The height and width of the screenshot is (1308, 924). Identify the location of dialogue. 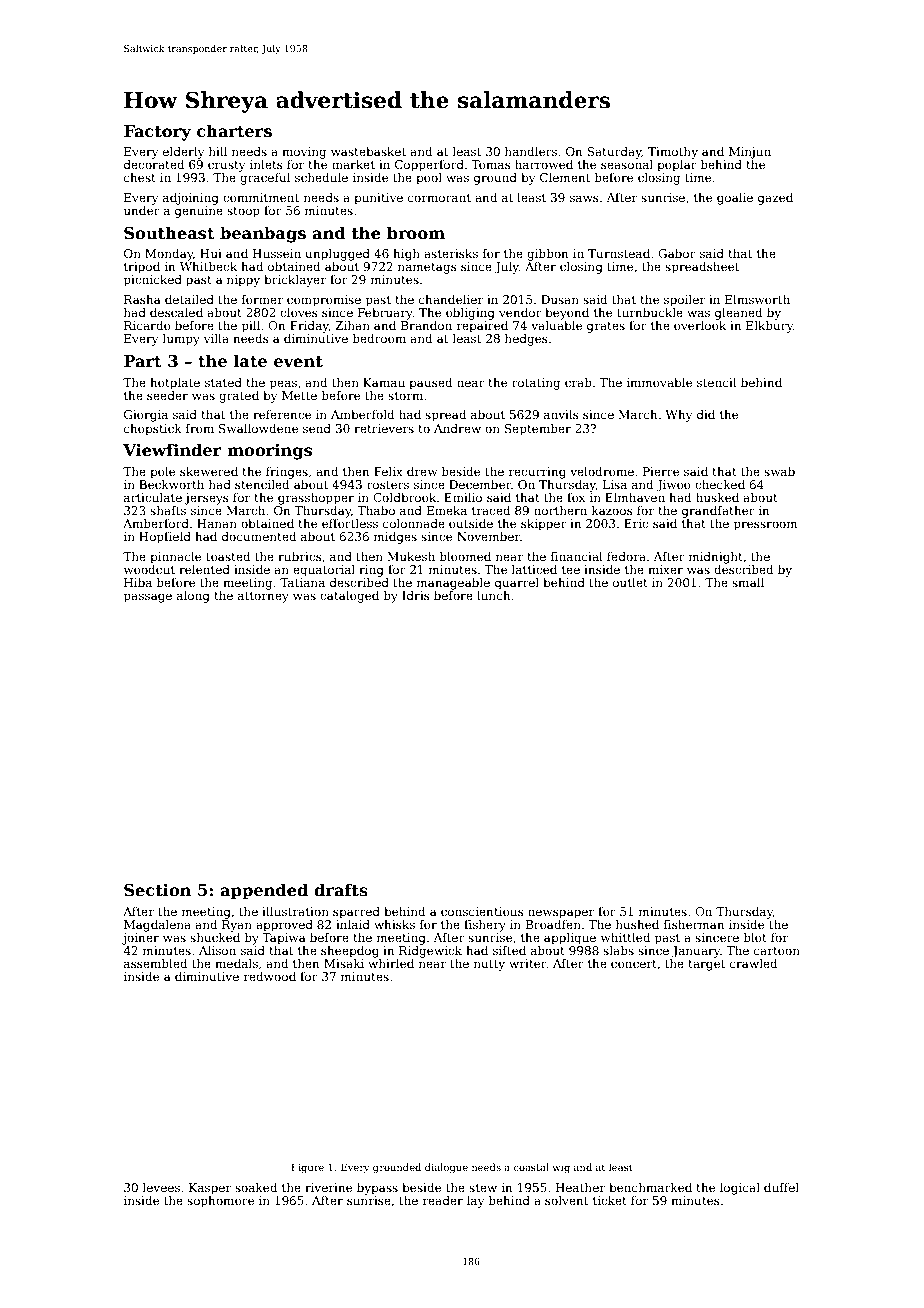
(446, 1168).
